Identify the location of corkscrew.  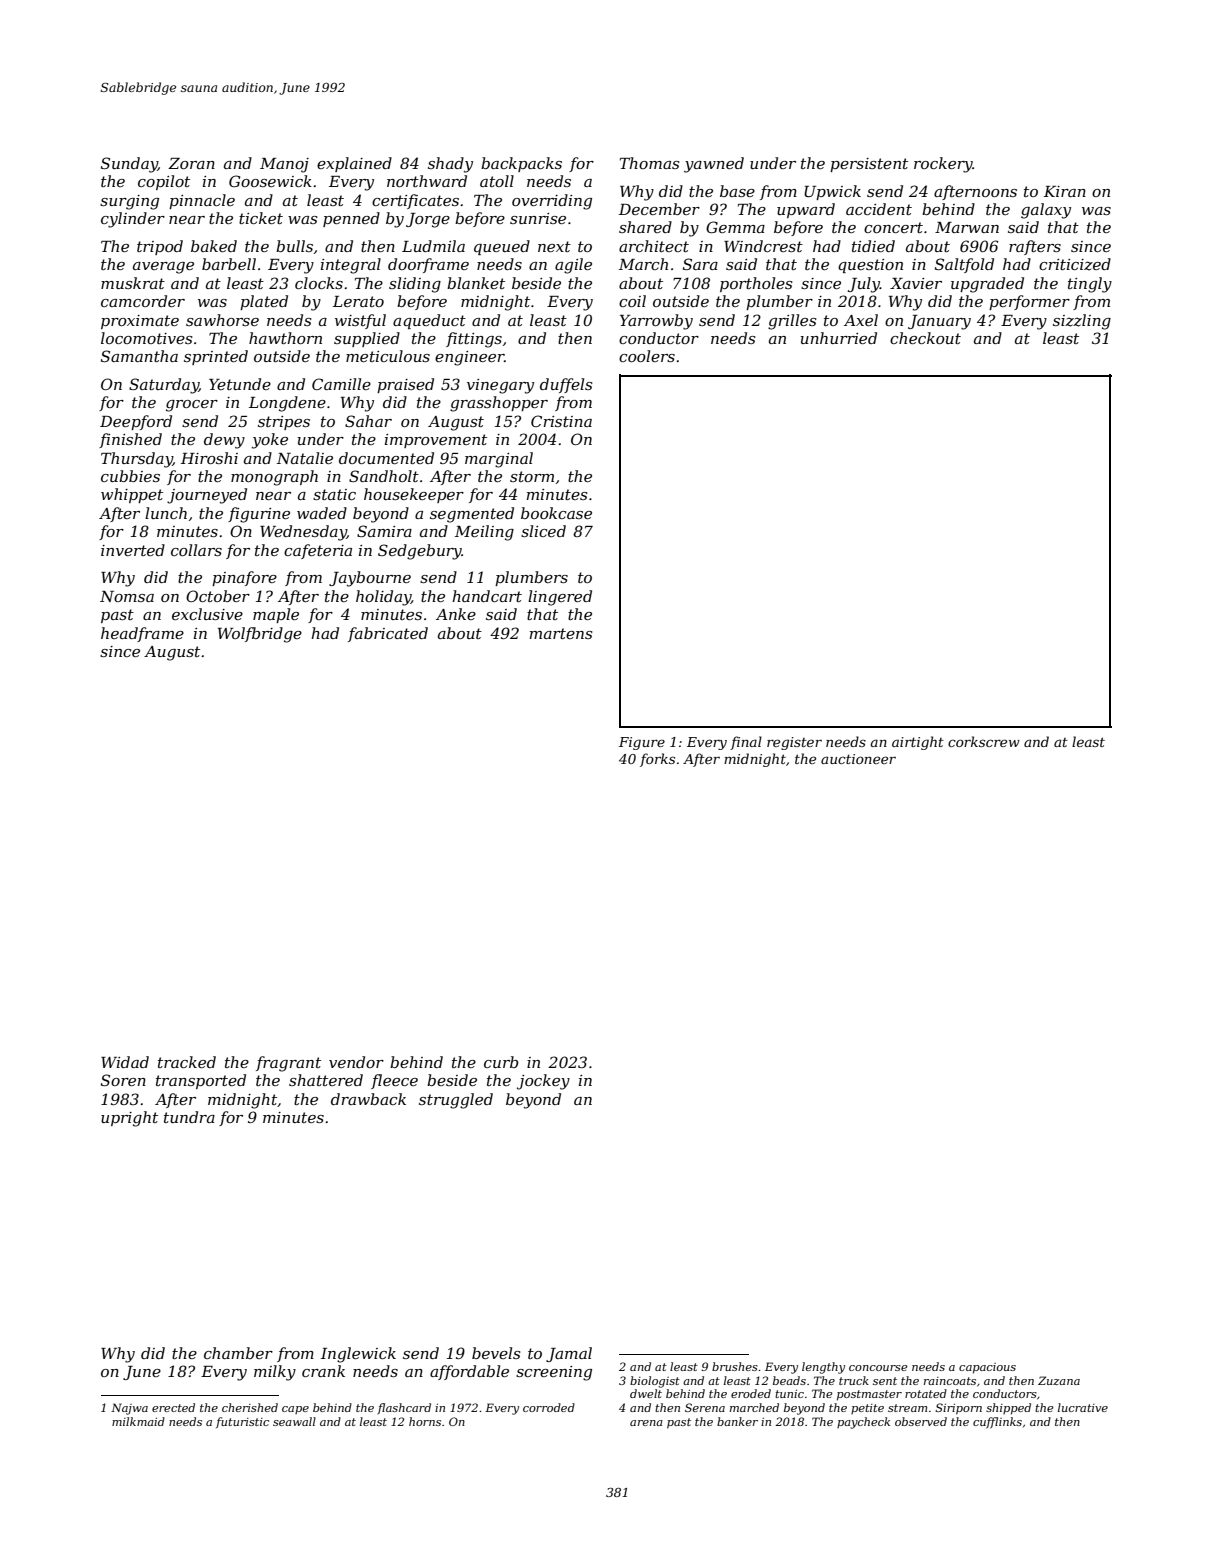
(984, 741).
